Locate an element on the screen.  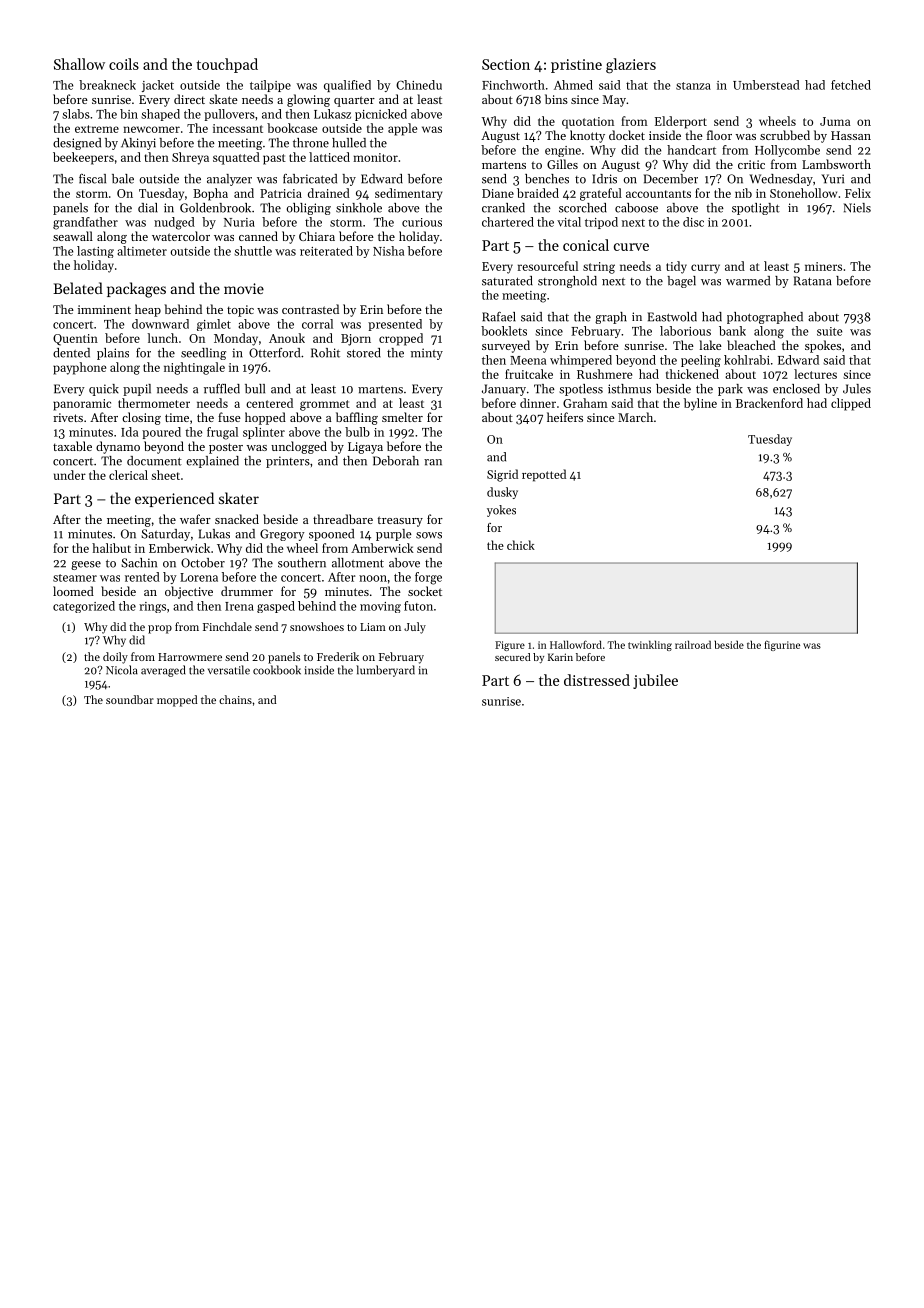
slabs is located at coordinates (76, 114).
